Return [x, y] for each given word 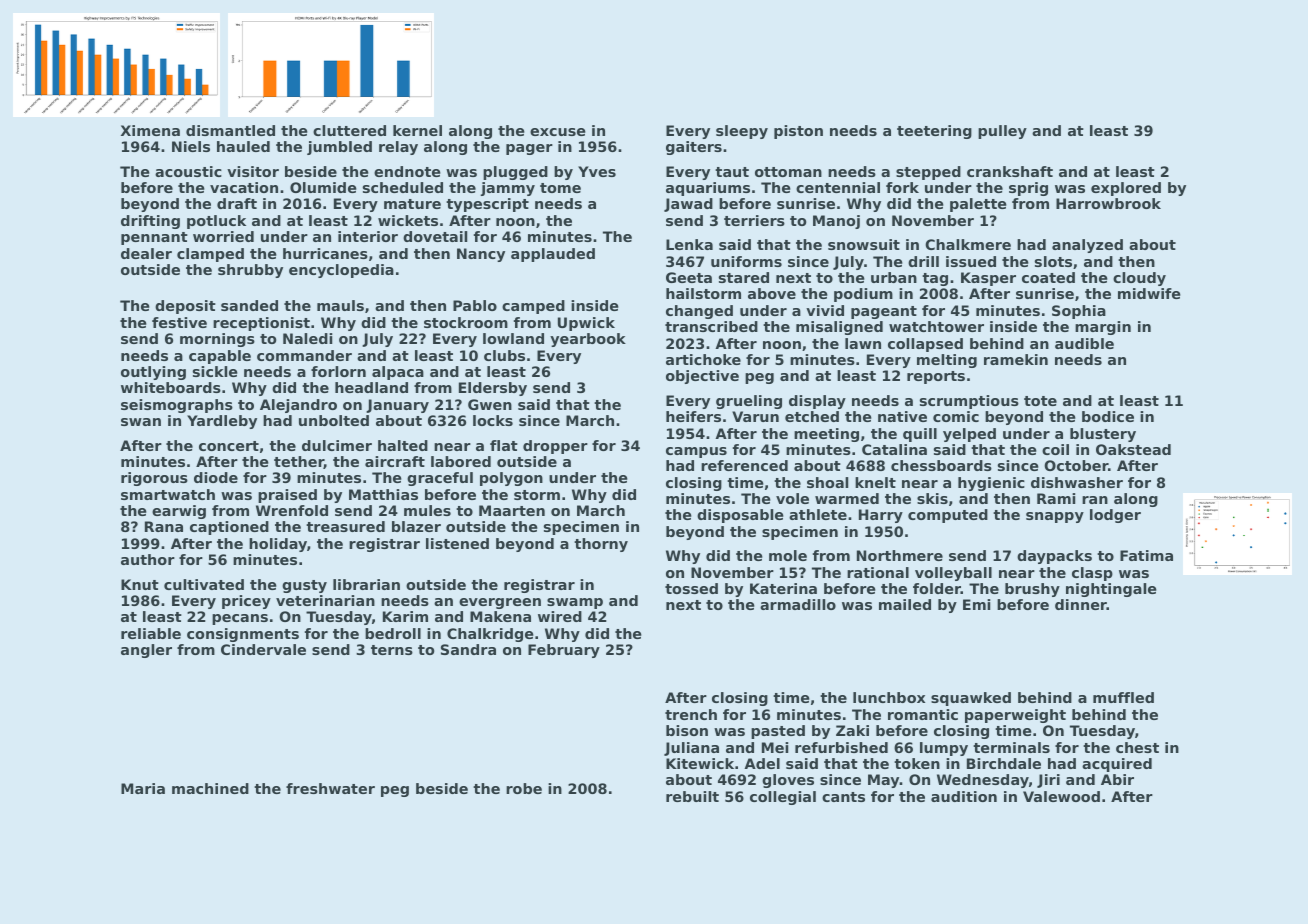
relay [398, 148]
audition [964, 796]
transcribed [711, 326]
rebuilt [692, 796]
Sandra [468, 649]
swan [141, 422]
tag [935, 279]
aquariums [708, 189]
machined [210, 788]
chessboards [941, 465]
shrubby [250, 271]
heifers [693, 416]
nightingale [1111, 590]
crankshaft [1010, 171]
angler [146, 651]
